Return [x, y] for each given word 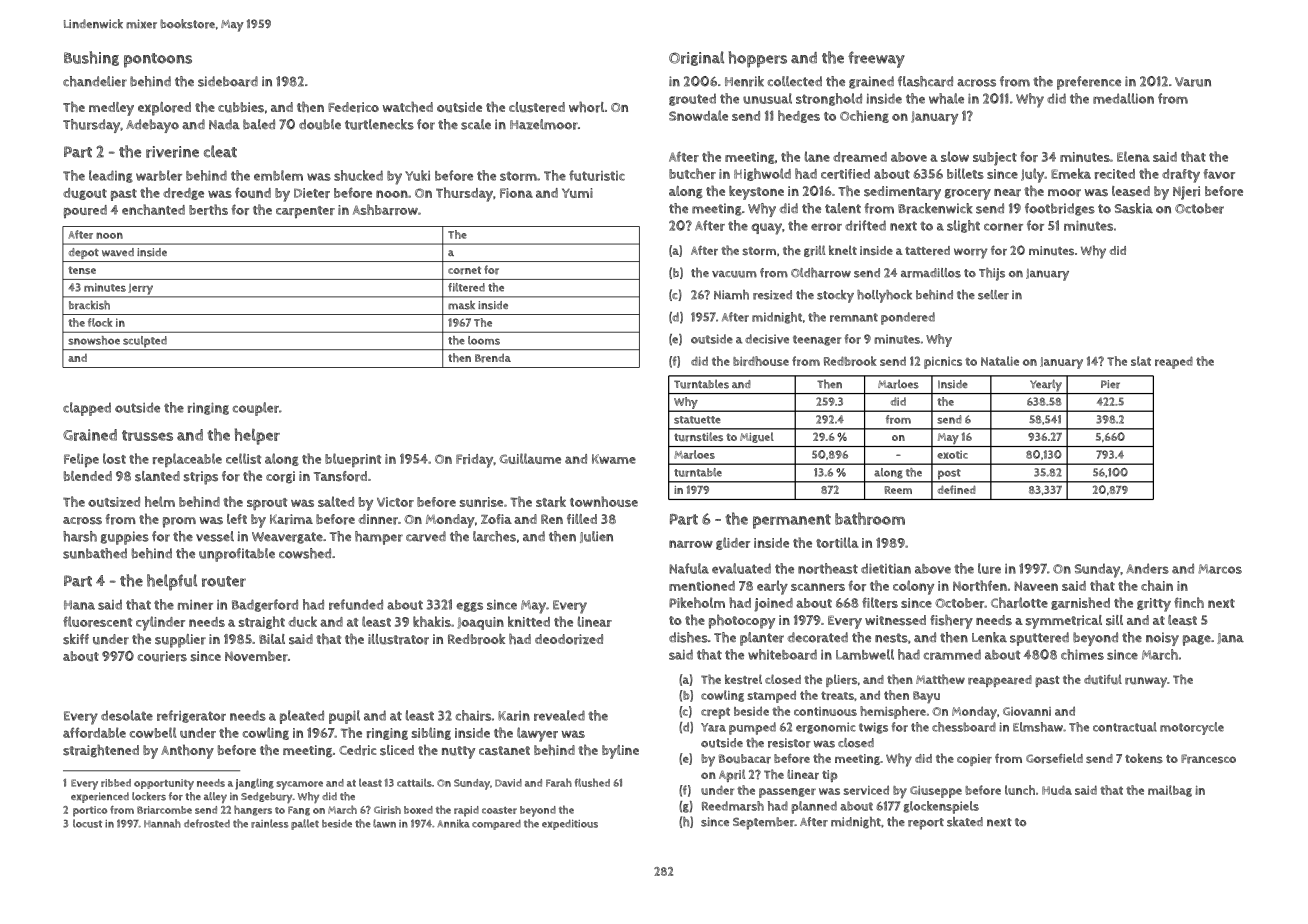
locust [87, 823]
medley [111, 109]
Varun [1193, 82]
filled [582, 519]
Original [696, 58]
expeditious [570, 824]
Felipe [81, 460]
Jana [1230, 638]
